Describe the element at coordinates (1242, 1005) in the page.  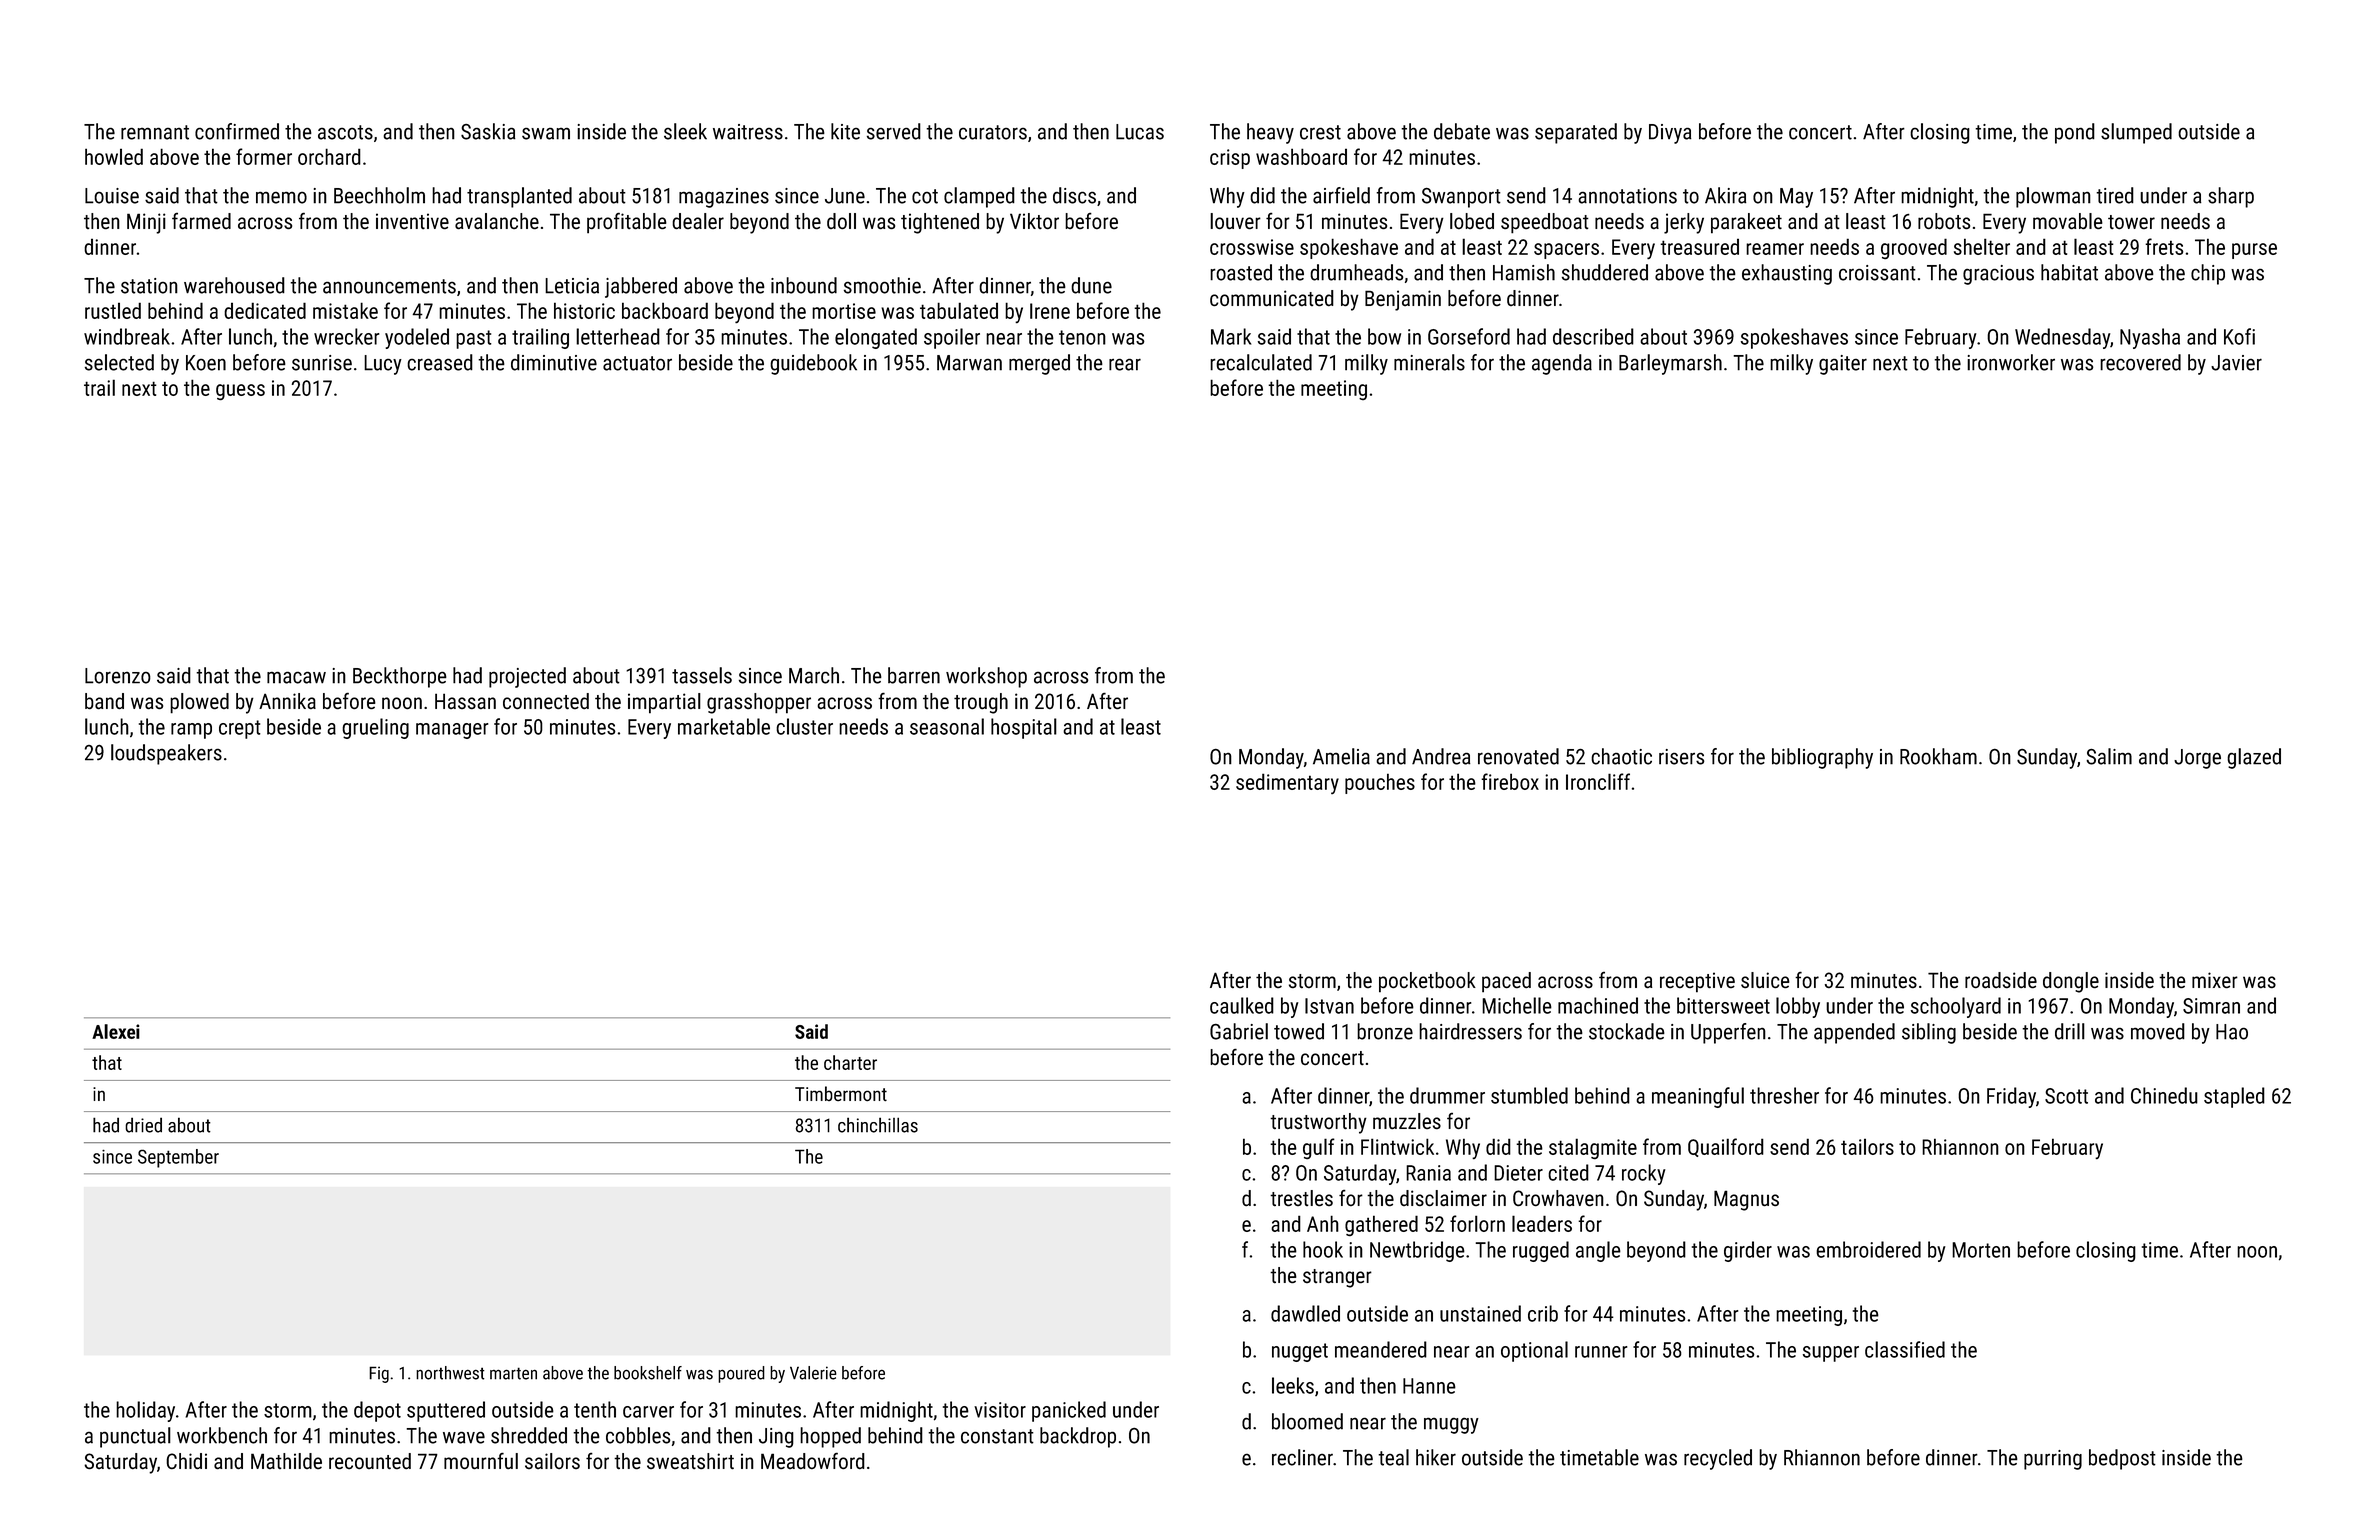
I see `caulked` at that location.
